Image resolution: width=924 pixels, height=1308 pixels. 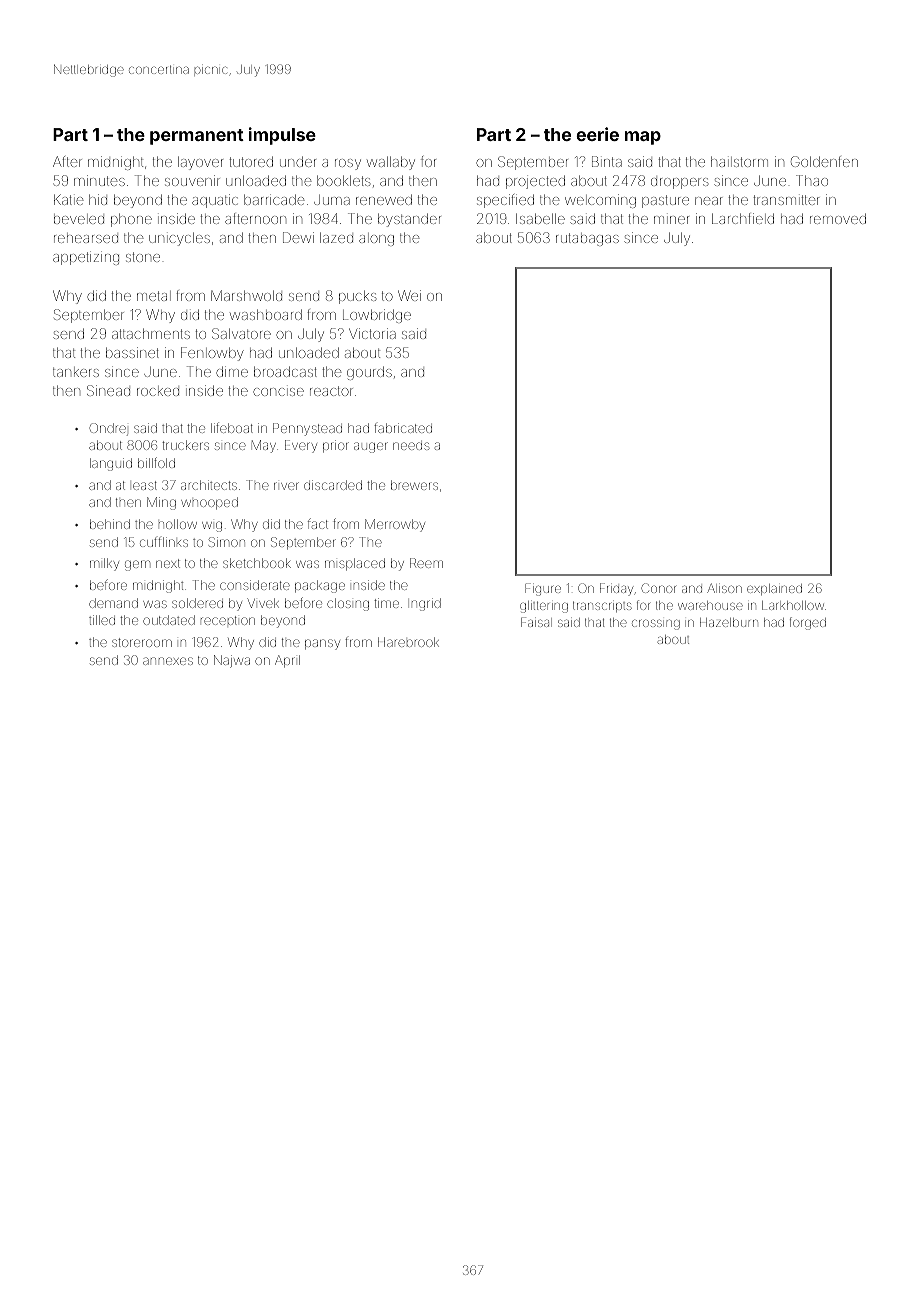 What do you see at coordinates (597, 134) in the document?
I see `eerie` at bounding box center [597, 134].
